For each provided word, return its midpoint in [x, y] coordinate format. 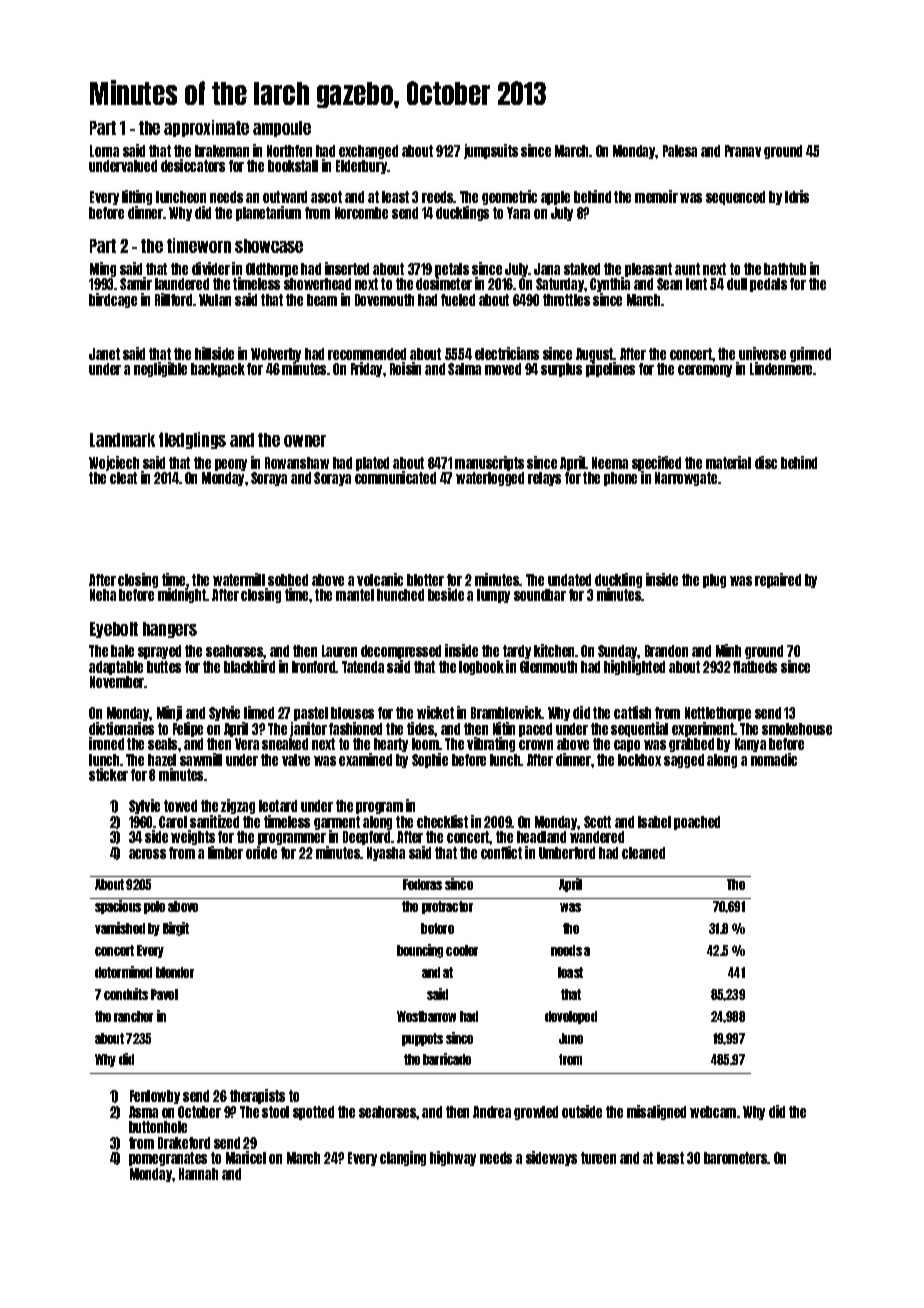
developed [571, 1017]
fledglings [192, 440]
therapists [257, 1096]
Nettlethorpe [718, 714]
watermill [239, 579]
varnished [120, 928]
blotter [425, 580]
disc [766, 462]
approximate [206, 128]
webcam [713, 1112]
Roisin [405, 368]
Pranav [743, 151]
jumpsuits [491, 151]
